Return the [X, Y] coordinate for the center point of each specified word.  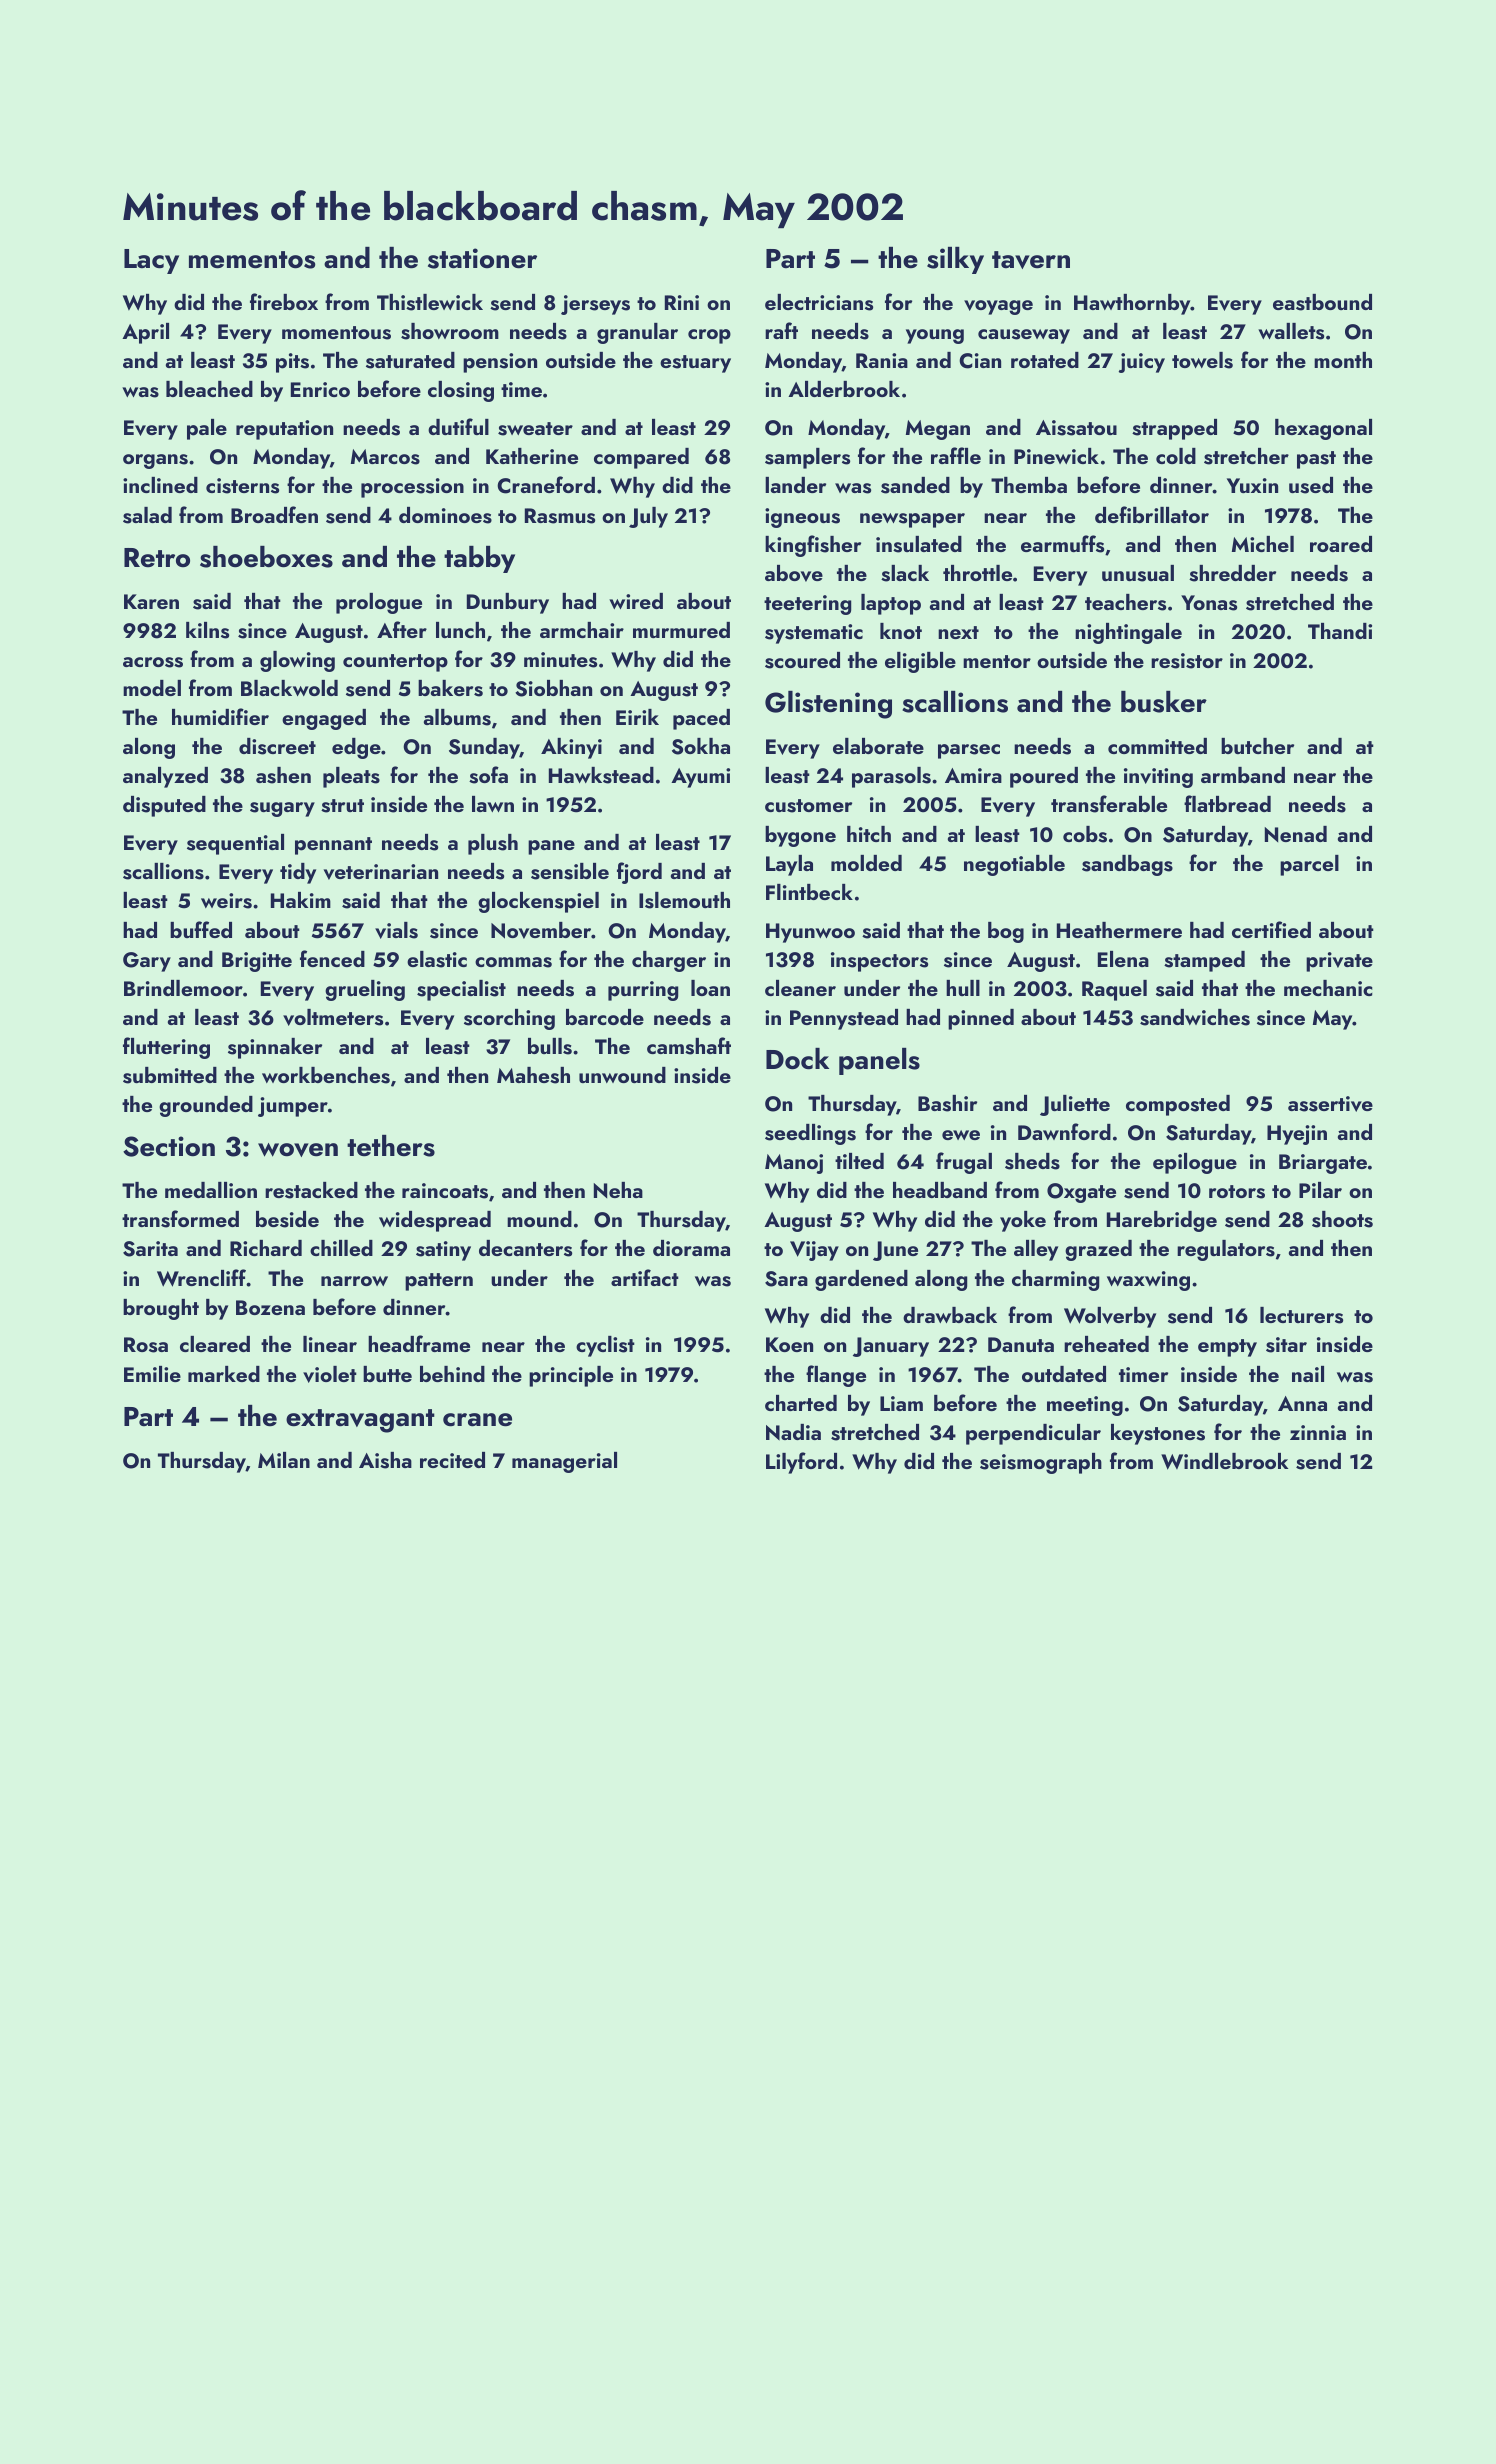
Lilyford [801, 1463]
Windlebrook [1224, 1461]
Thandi [1340, 631]
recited [452, 1460]
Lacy [151, 261]
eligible [920, 662]
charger [669, 961]
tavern [1031, 260]
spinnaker [275, 1048]
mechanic [1328, 988]
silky [955, 260]
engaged [324, 719]
